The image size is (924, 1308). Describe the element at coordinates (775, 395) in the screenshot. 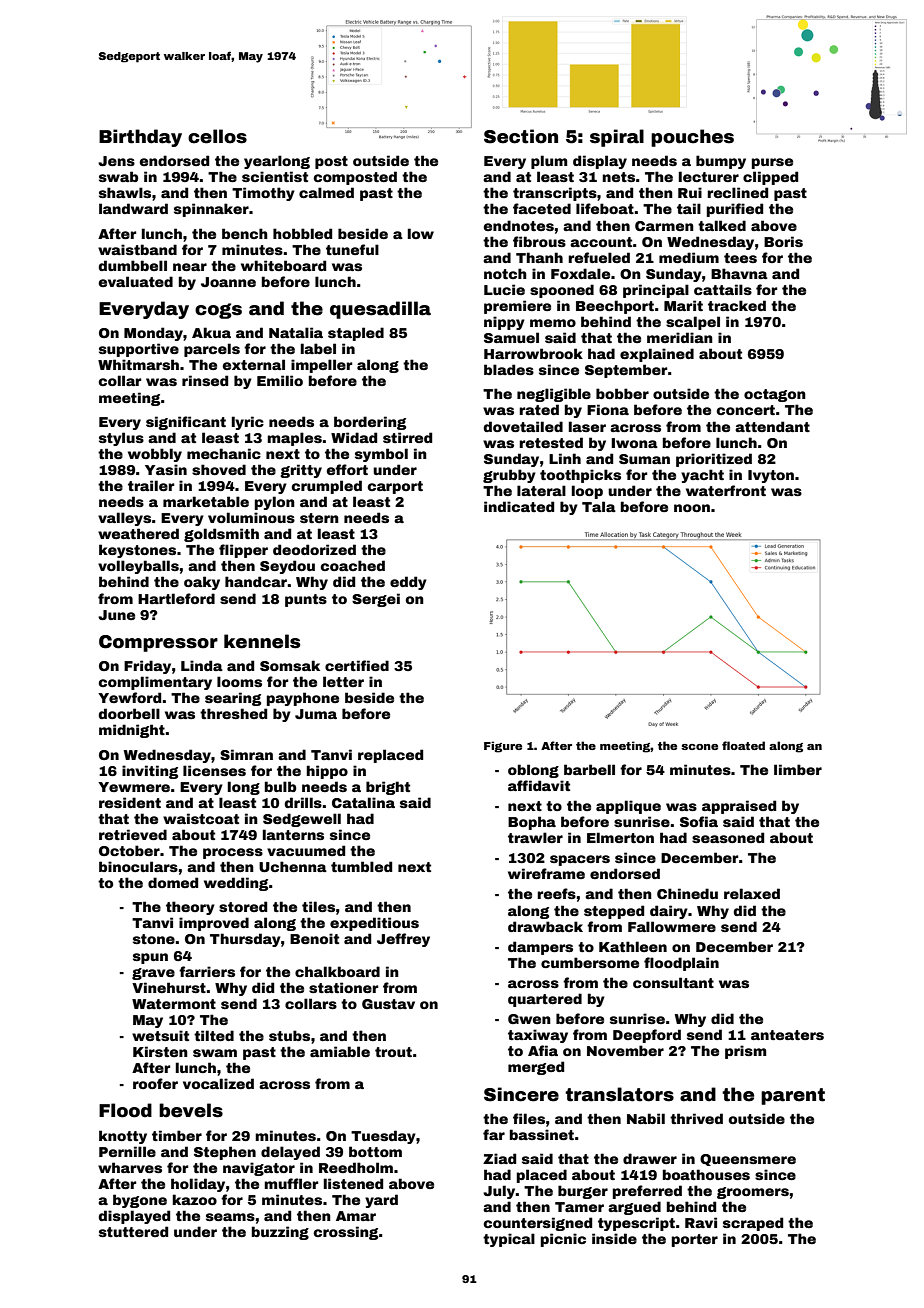

I see `octagon` at that location.
